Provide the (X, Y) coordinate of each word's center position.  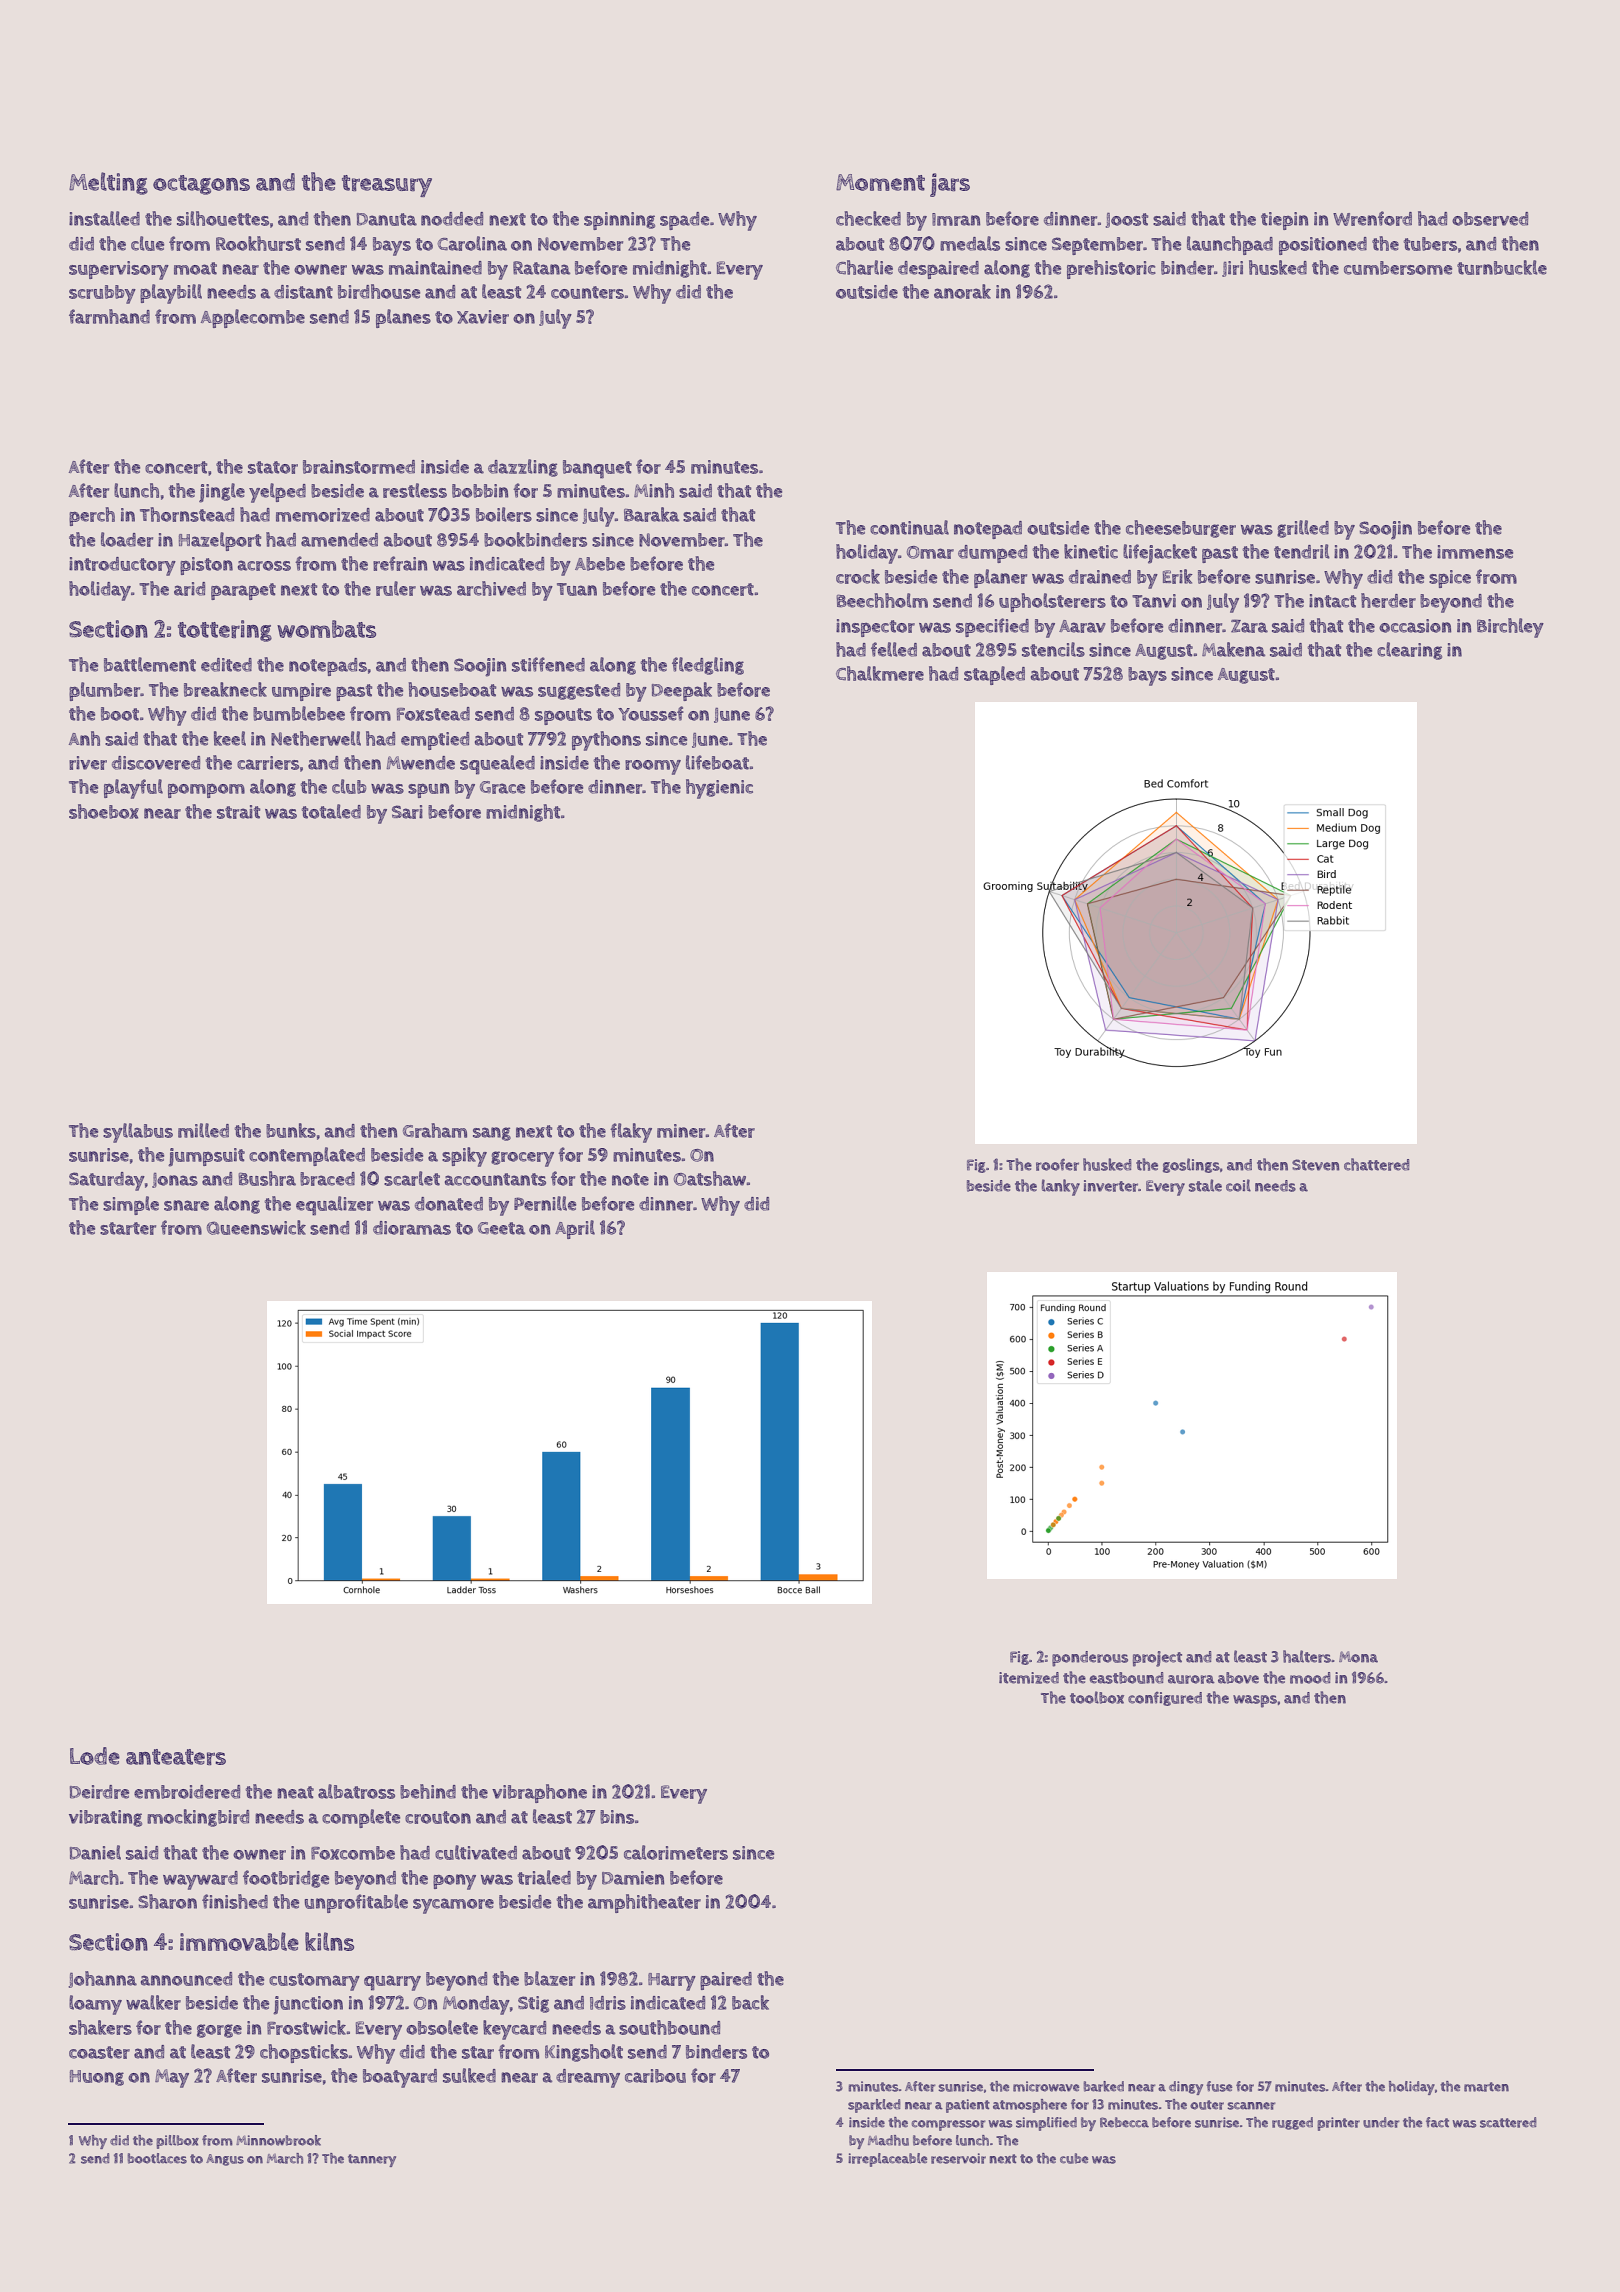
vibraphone (539, 1793)
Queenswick (256, 1227)
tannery (372, 2160)
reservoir (958, 2158)
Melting (108, 183)
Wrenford (1372, 218)
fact (1437, 2122)
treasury (387, 186)
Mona (1358, 1657)
